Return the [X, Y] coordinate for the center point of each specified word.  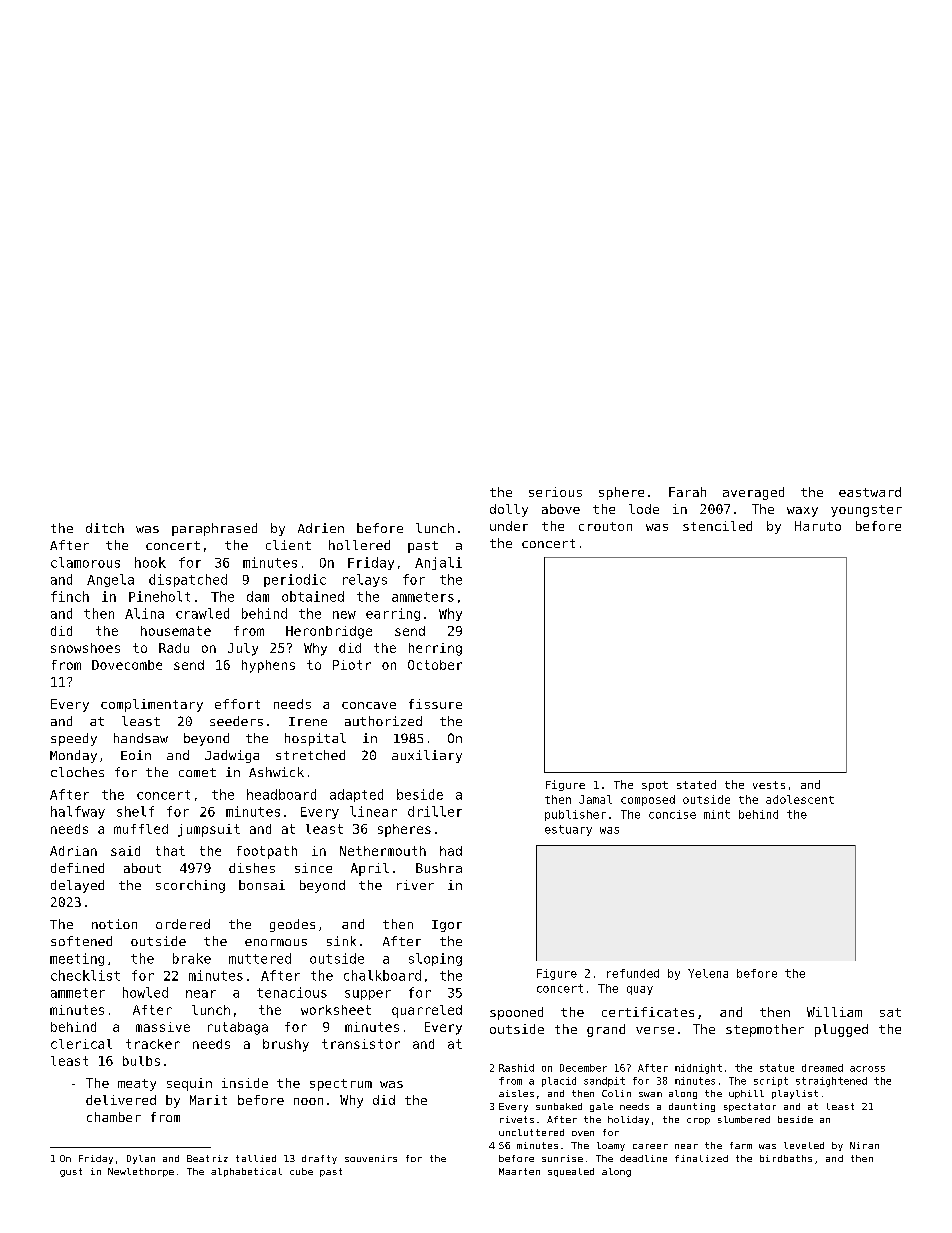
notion [114, 924]
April [370, 869]
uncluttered [531, 1132]
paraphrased [214, 529]
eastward [870, 492]
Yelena [708, 973]
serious [555, 492]
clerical [81, 1044]
